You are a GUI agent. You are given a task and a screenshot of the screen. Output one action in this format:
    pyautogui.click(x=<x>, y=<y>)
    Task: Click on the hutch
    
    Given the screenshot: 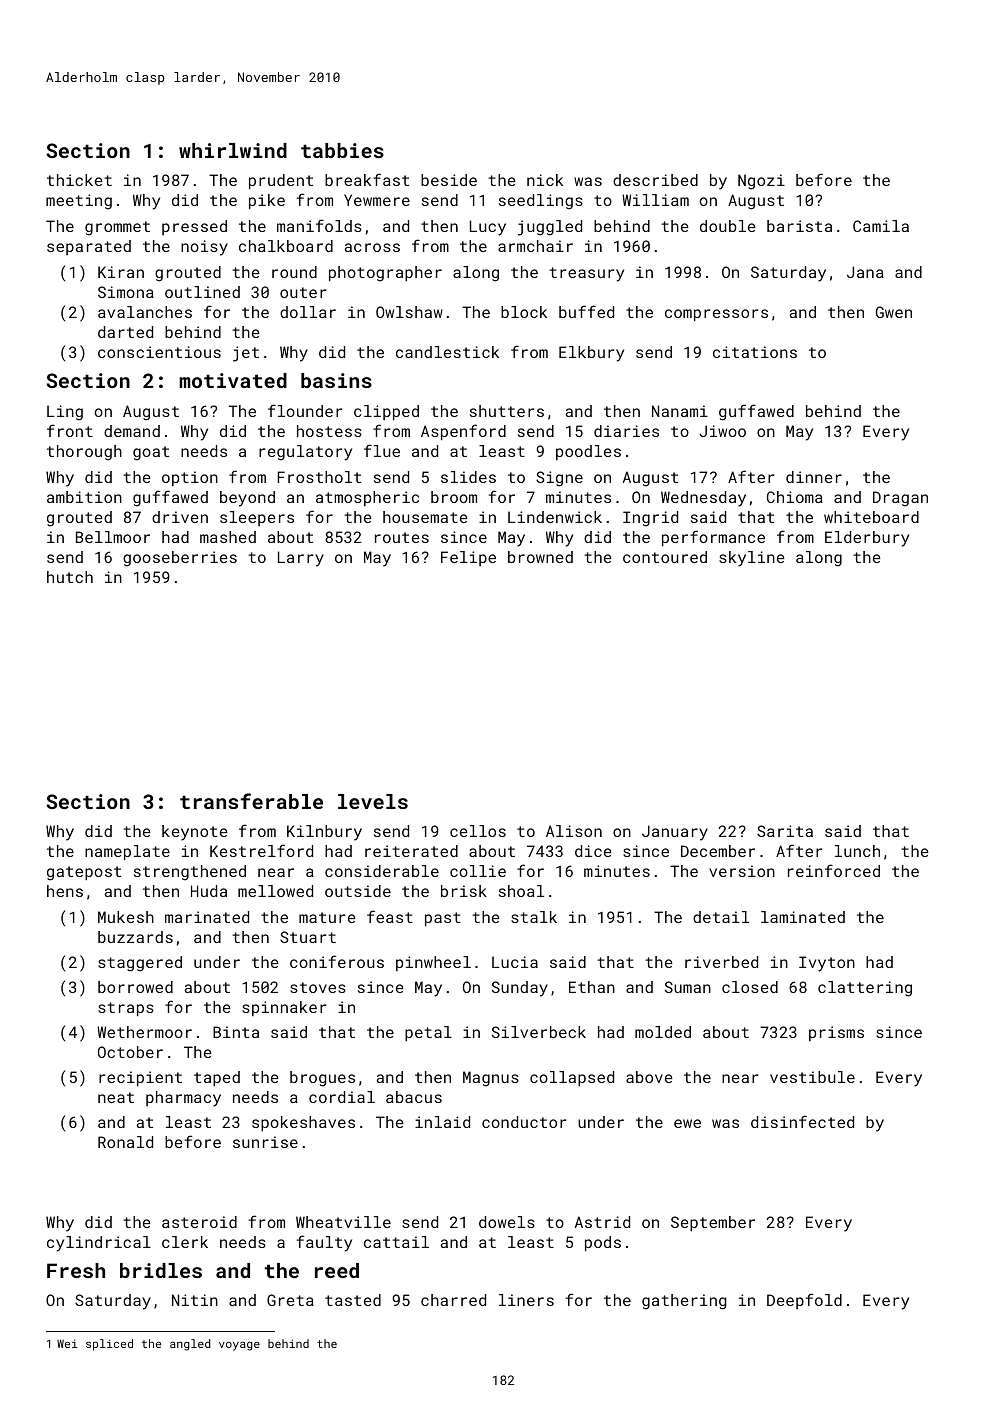 What is the action you would take?
    pyautogui.click(x=70, y=577)
